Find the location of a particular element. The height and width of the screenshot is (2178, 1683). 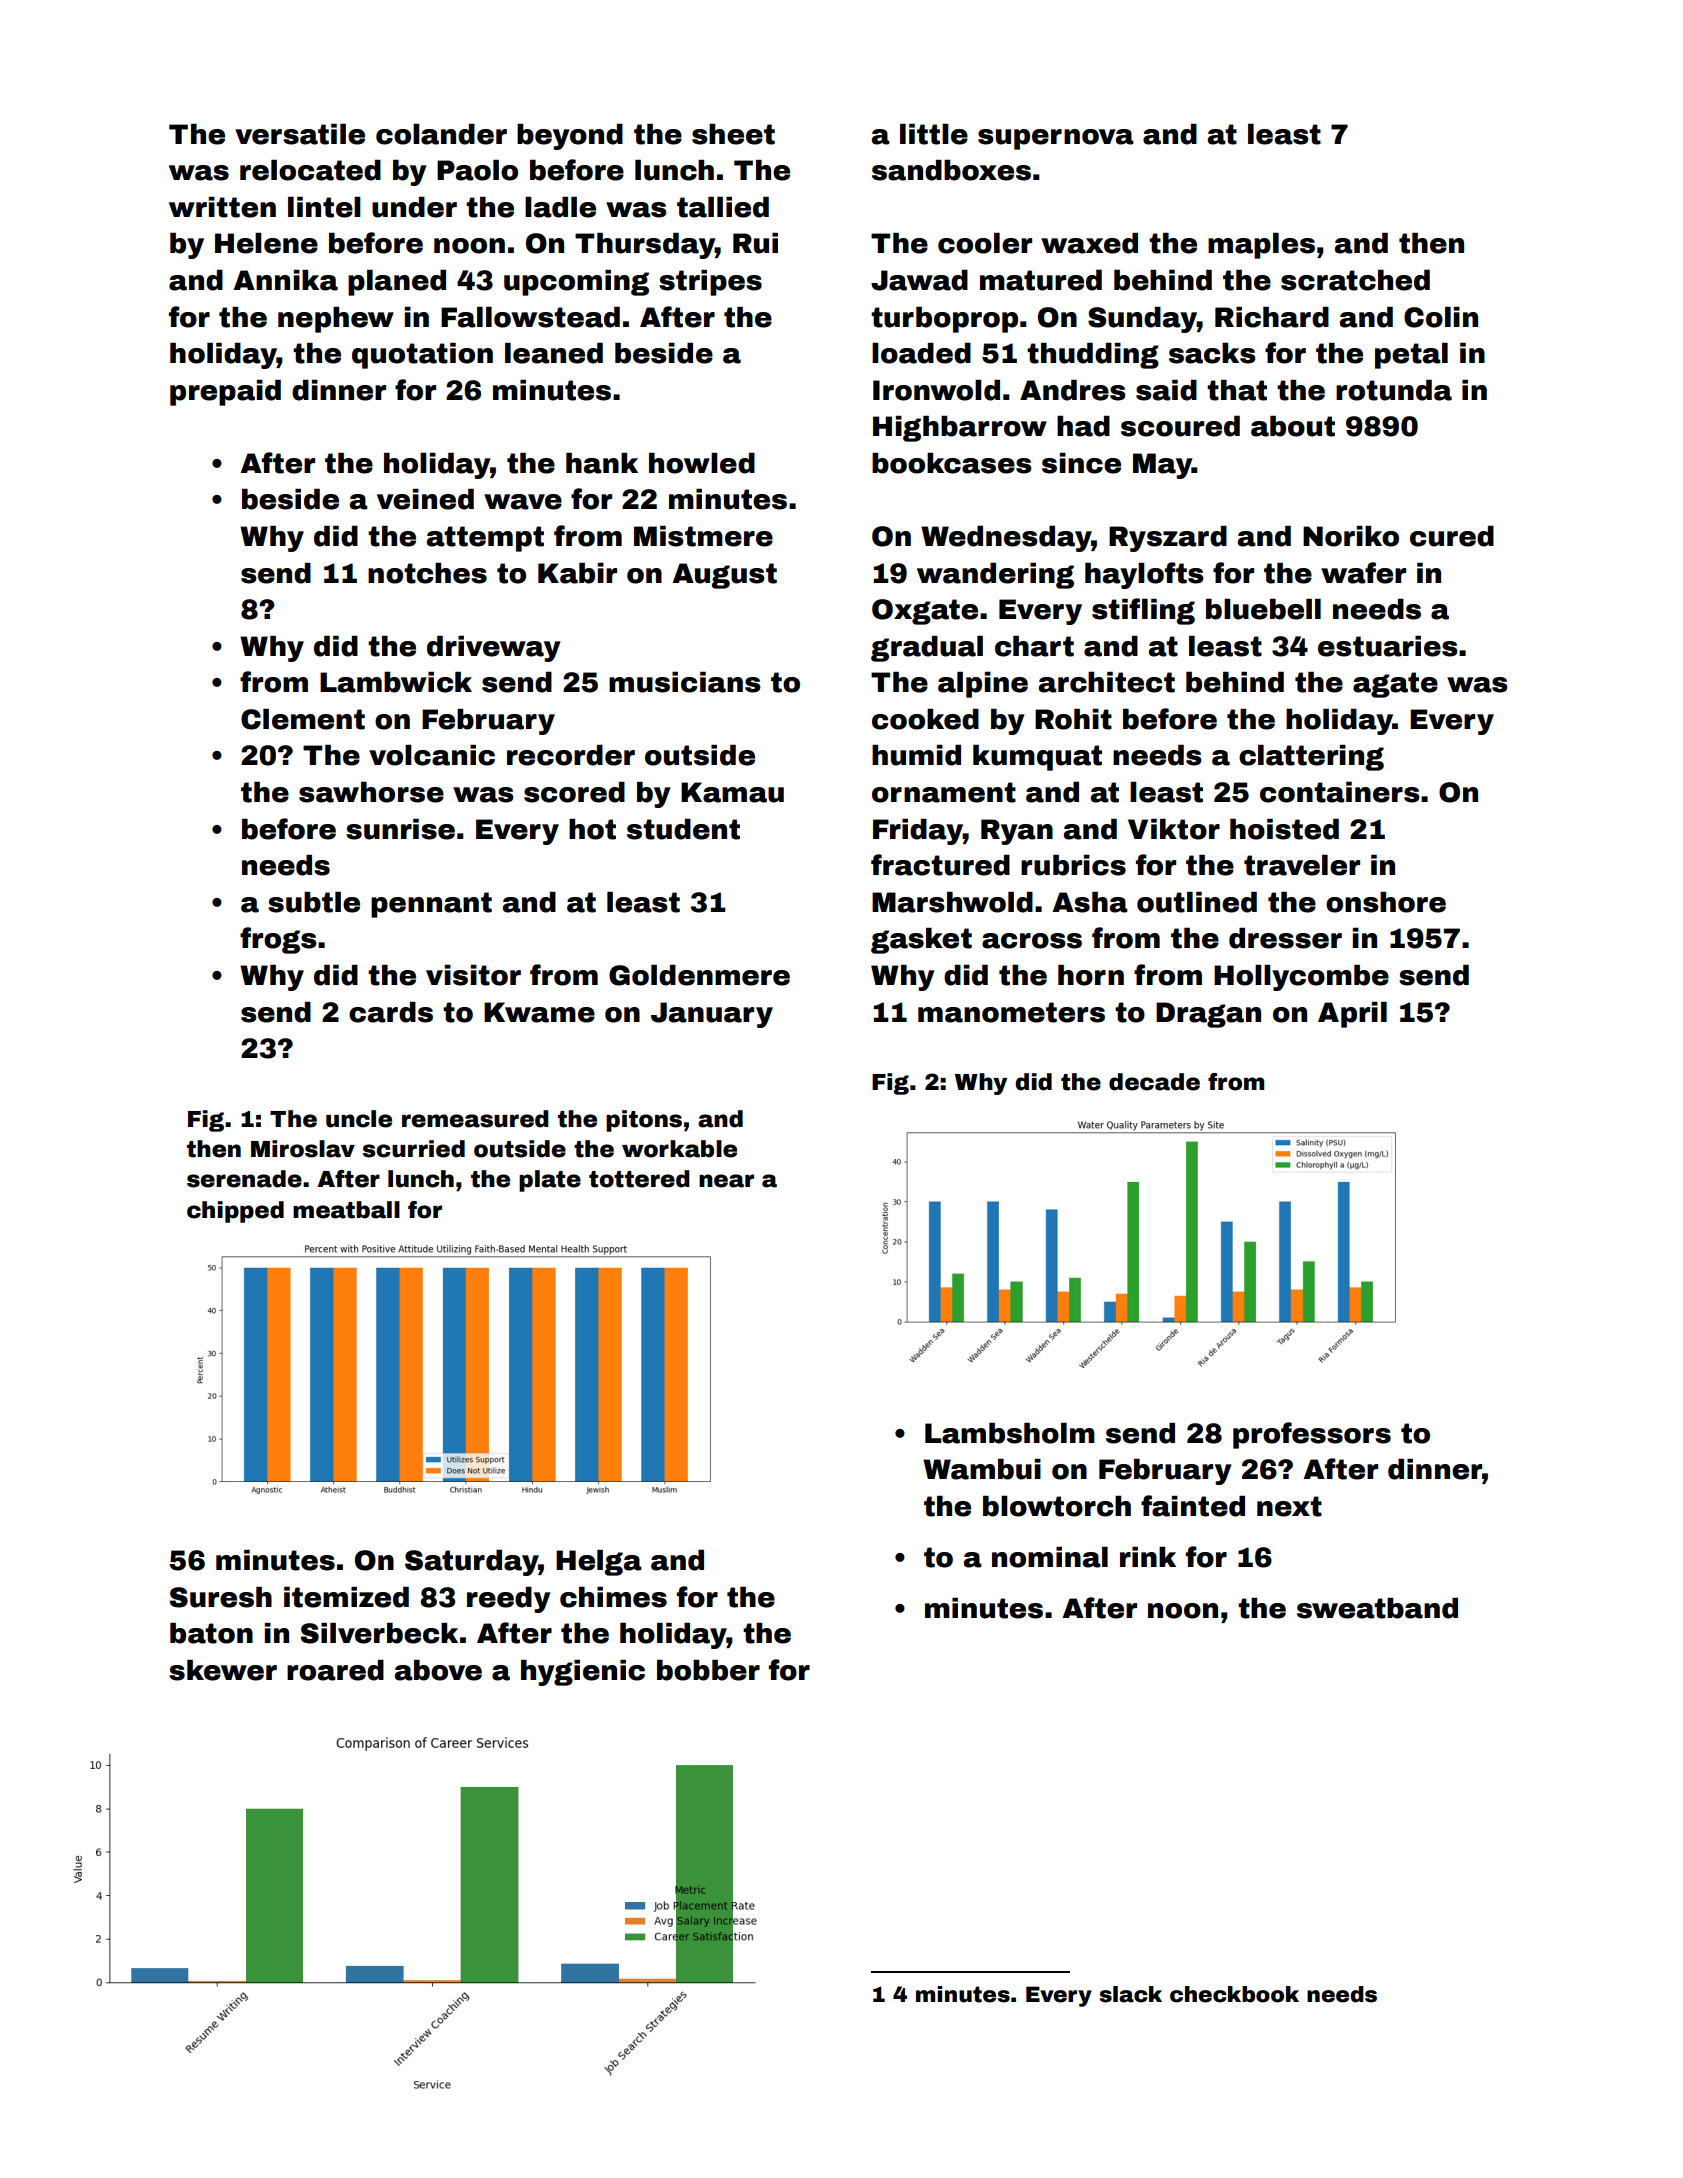

cured is located at coordinates (1452, 536).
